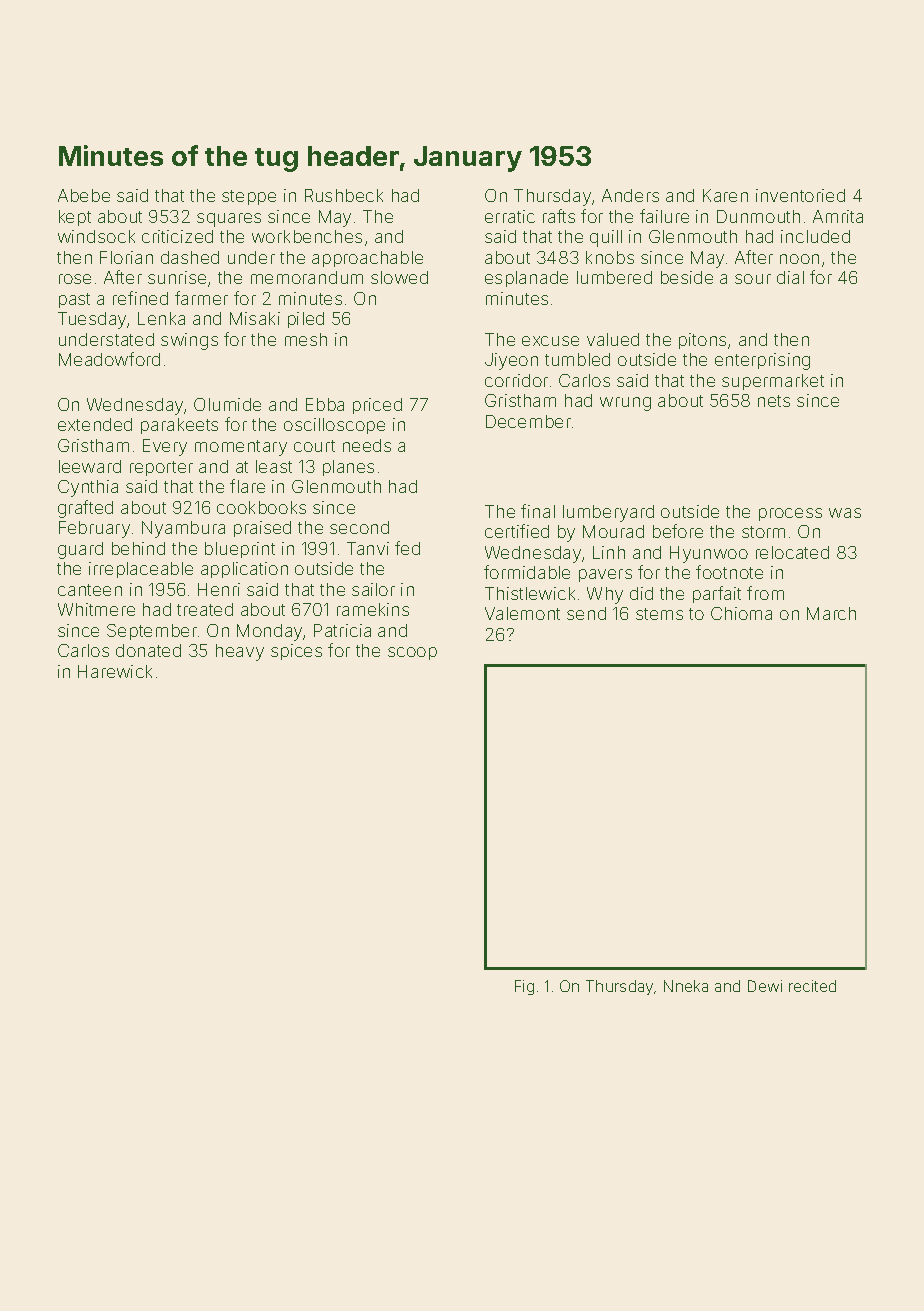 Image resolution: width=924 pixels, height=1311 pixels. Describe the element at coordinates (678, 531) in the page. I see `before` at that location.
